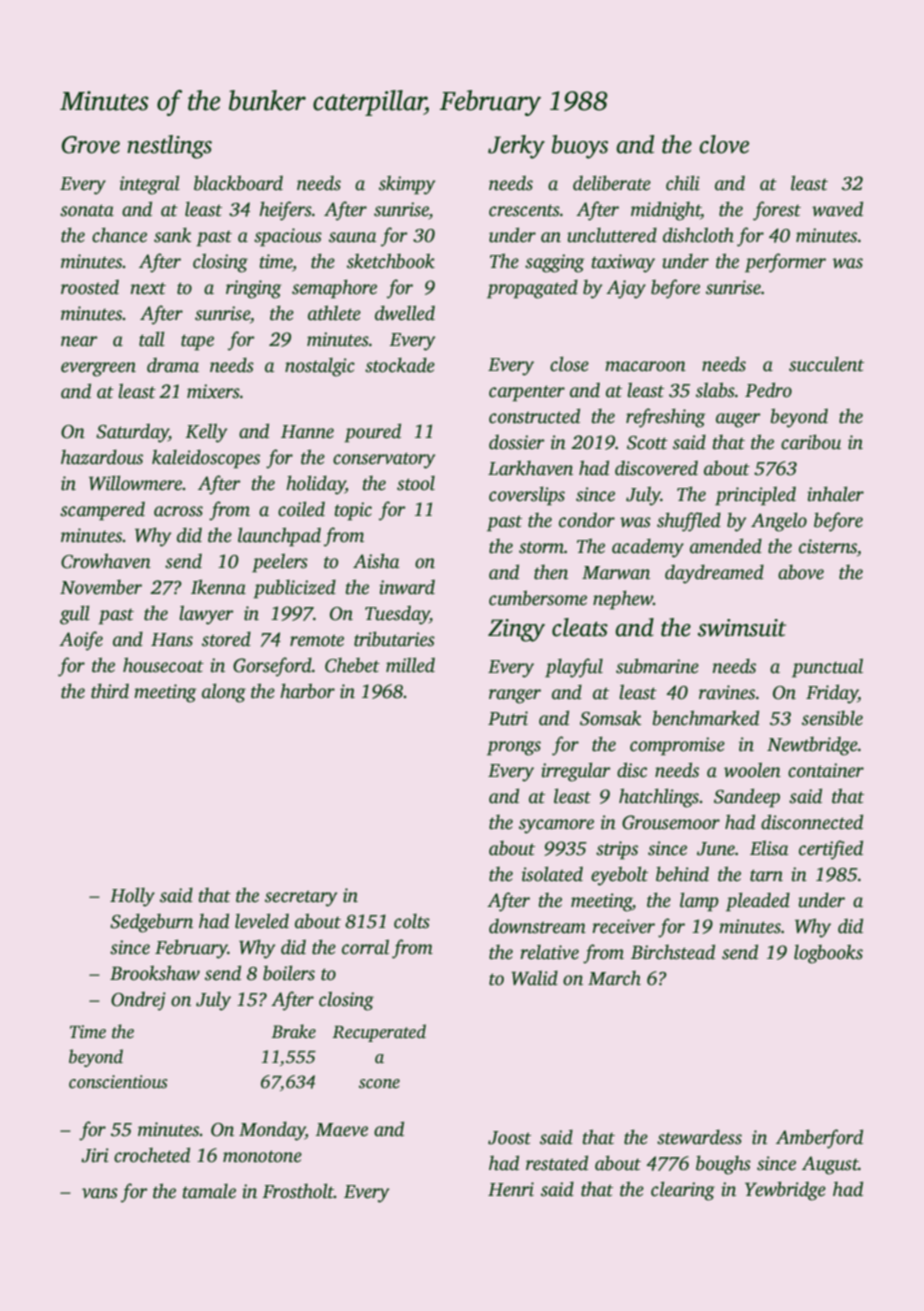 This screenshot has height=1311, width=924. I want to click on Grousemoor, so click(671, 822).
